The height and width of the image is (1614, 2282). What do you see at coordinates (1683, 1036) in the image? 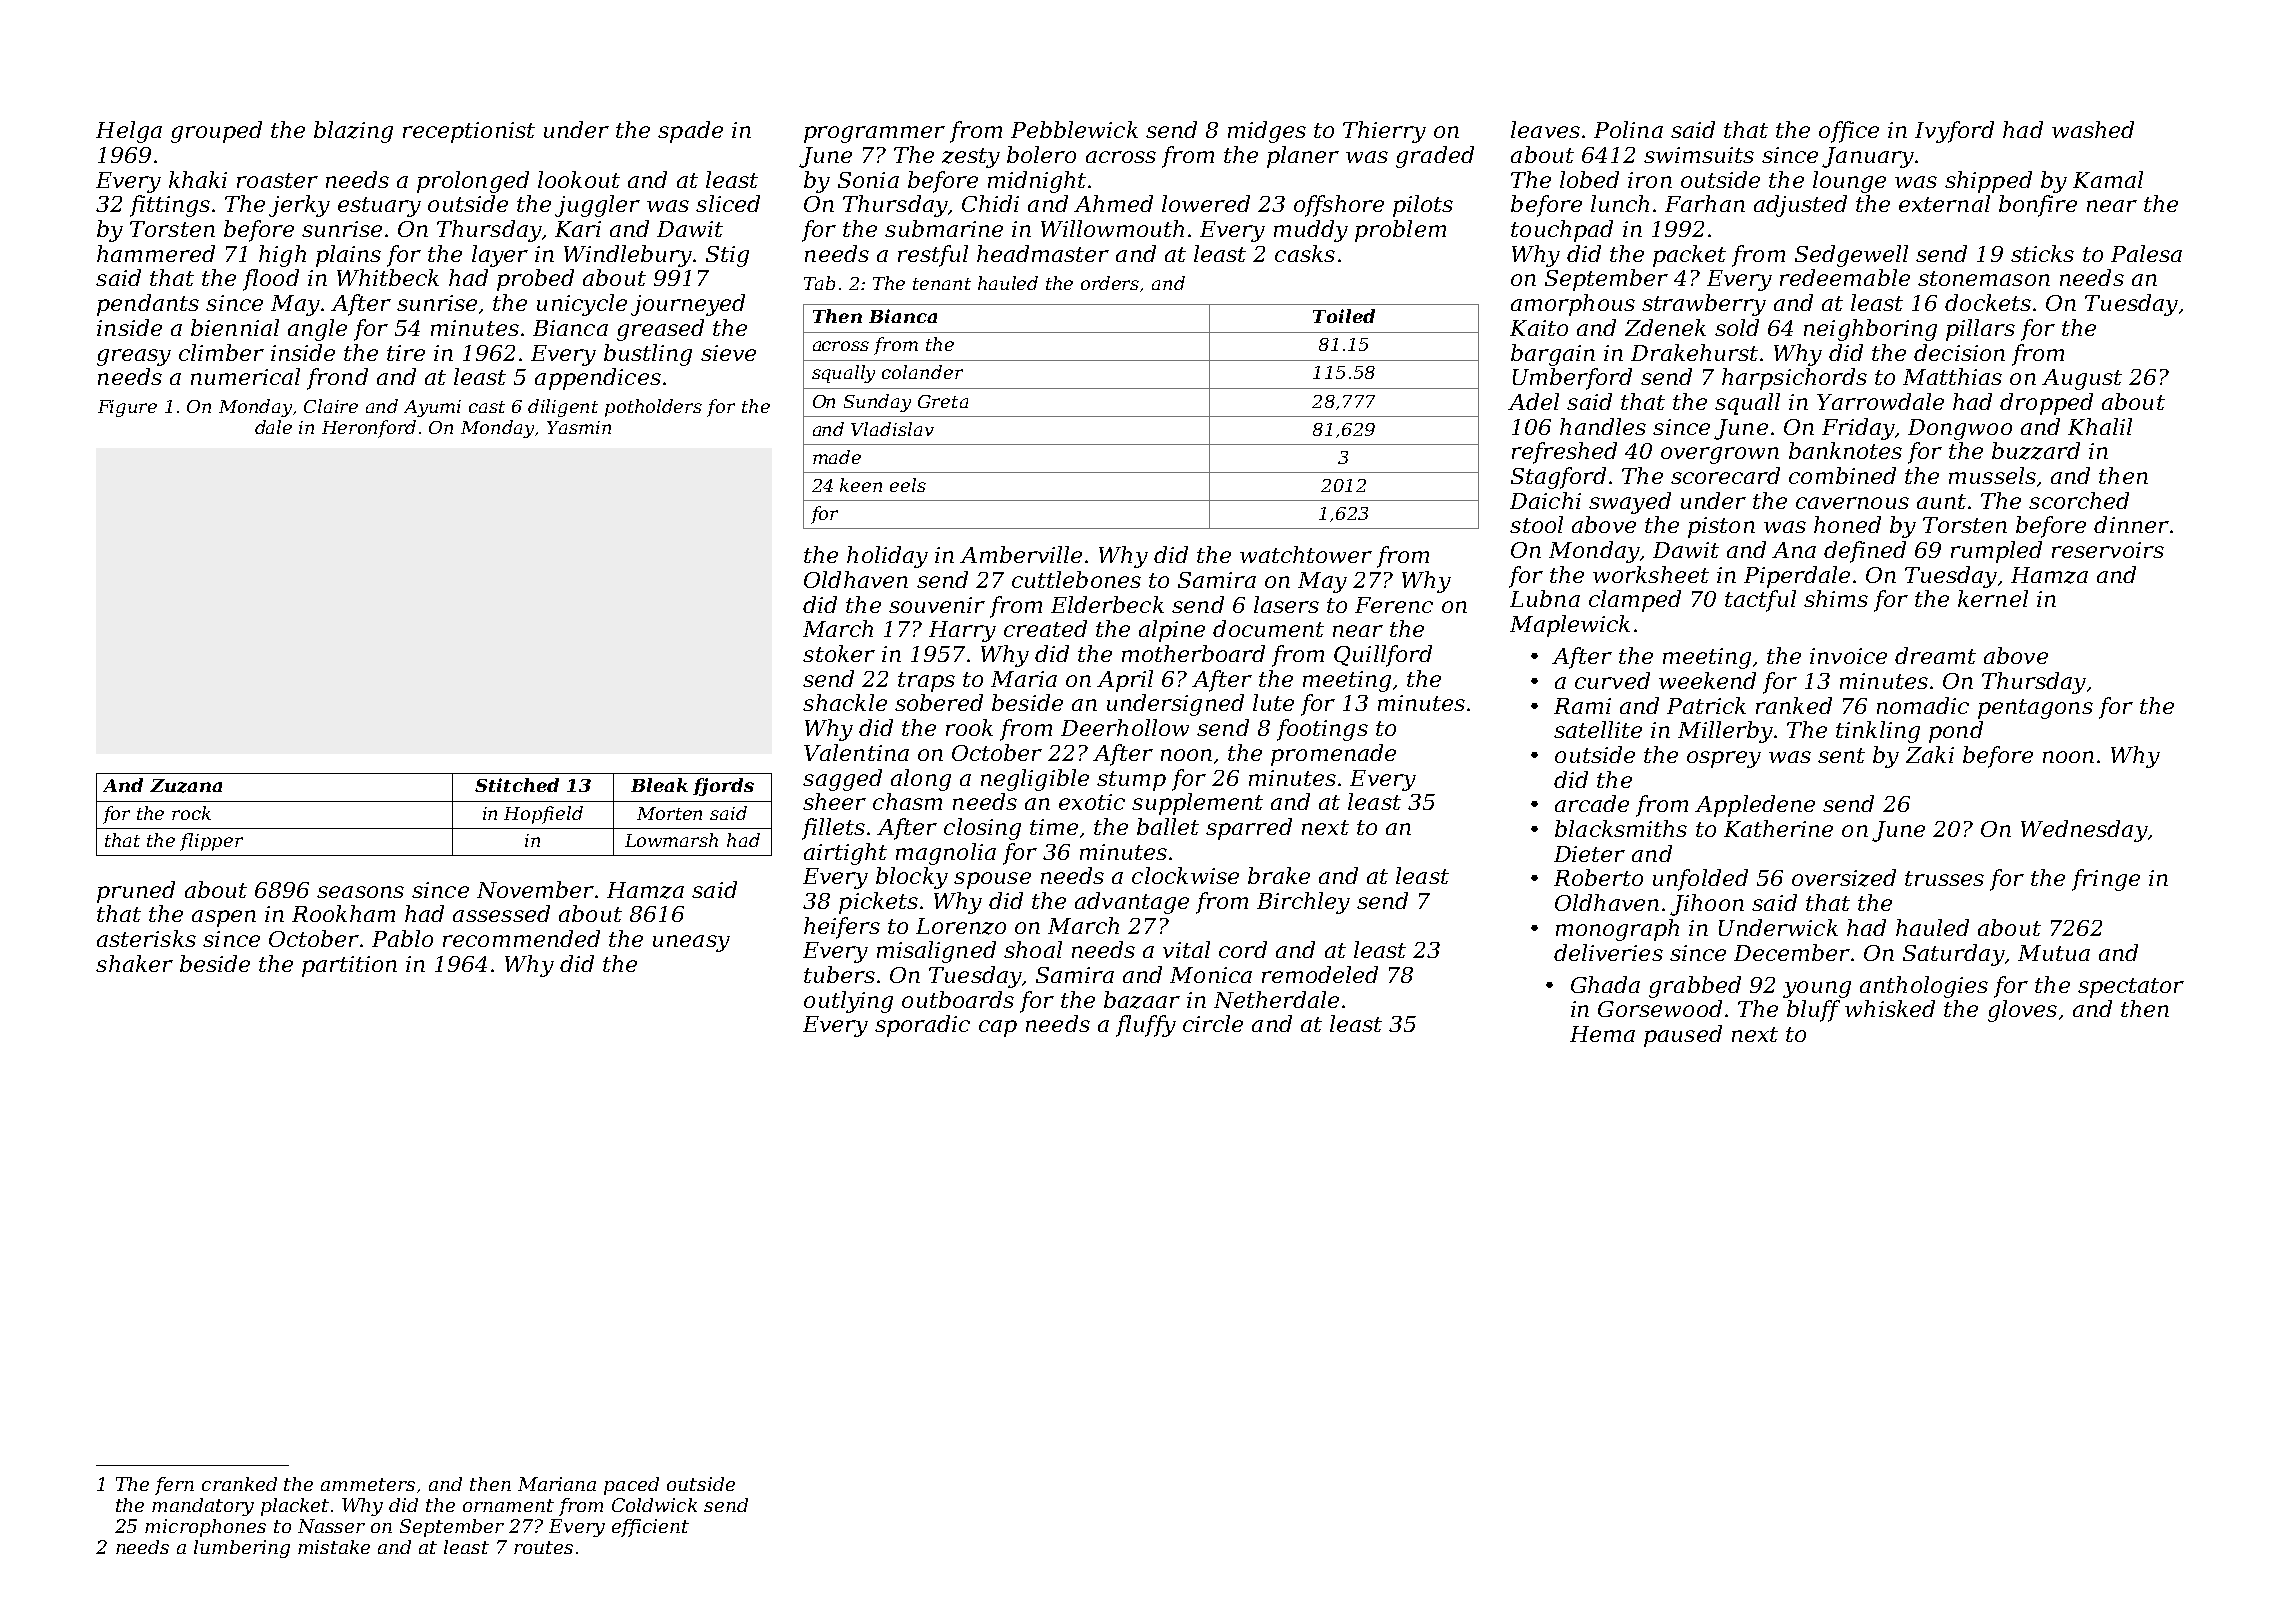
I see `paused` at bounding box center [1683, 1036].
